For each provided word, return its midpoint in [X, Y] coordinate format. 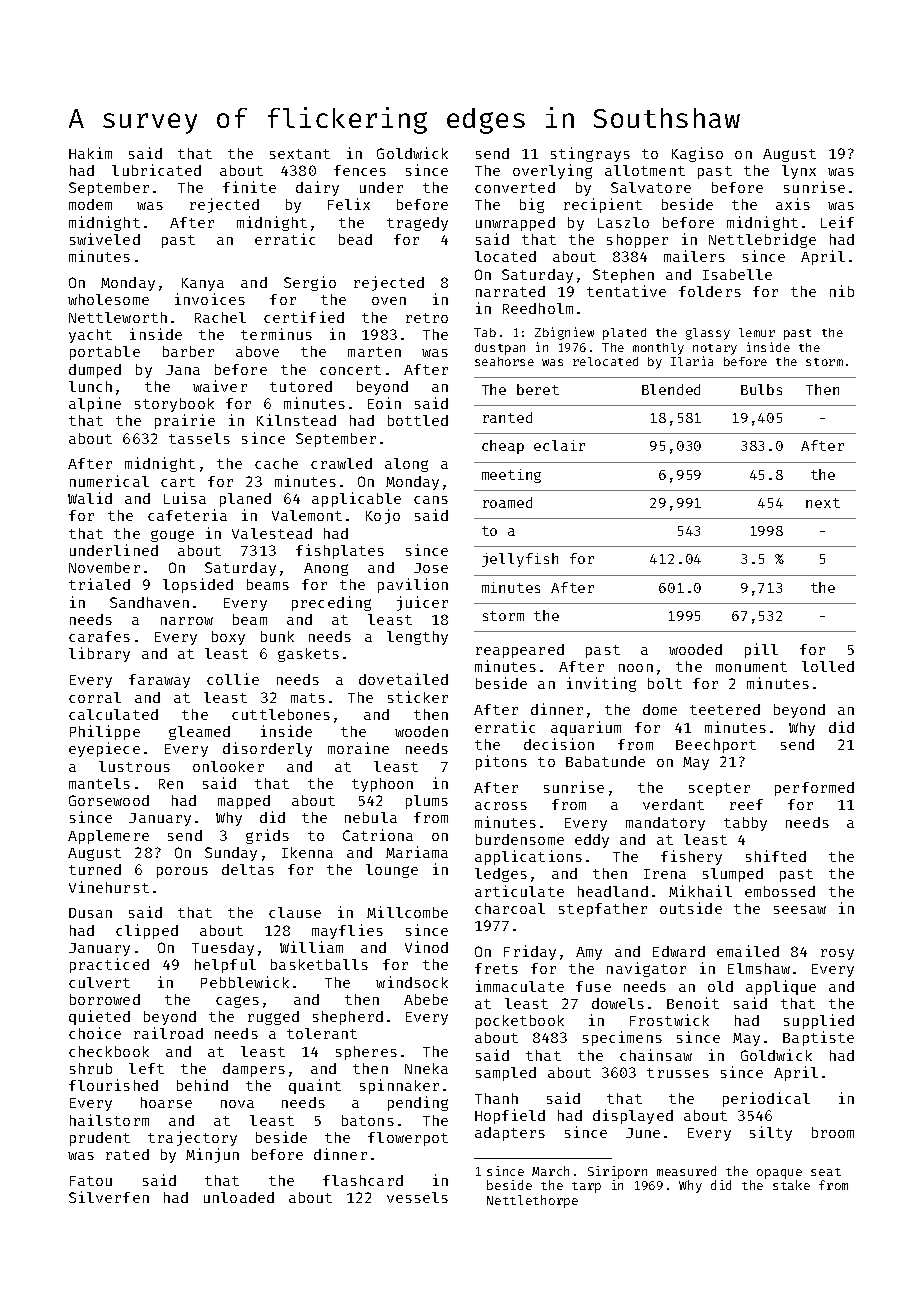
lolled [828, 666]
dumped [95, 371]
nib [842, 291]
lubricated [156, 170]
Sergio [310, 283]
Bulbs [761, 389]
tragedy [417, 224]
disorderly [267, 749]
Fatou [91, 1181]
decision [559, 744]
